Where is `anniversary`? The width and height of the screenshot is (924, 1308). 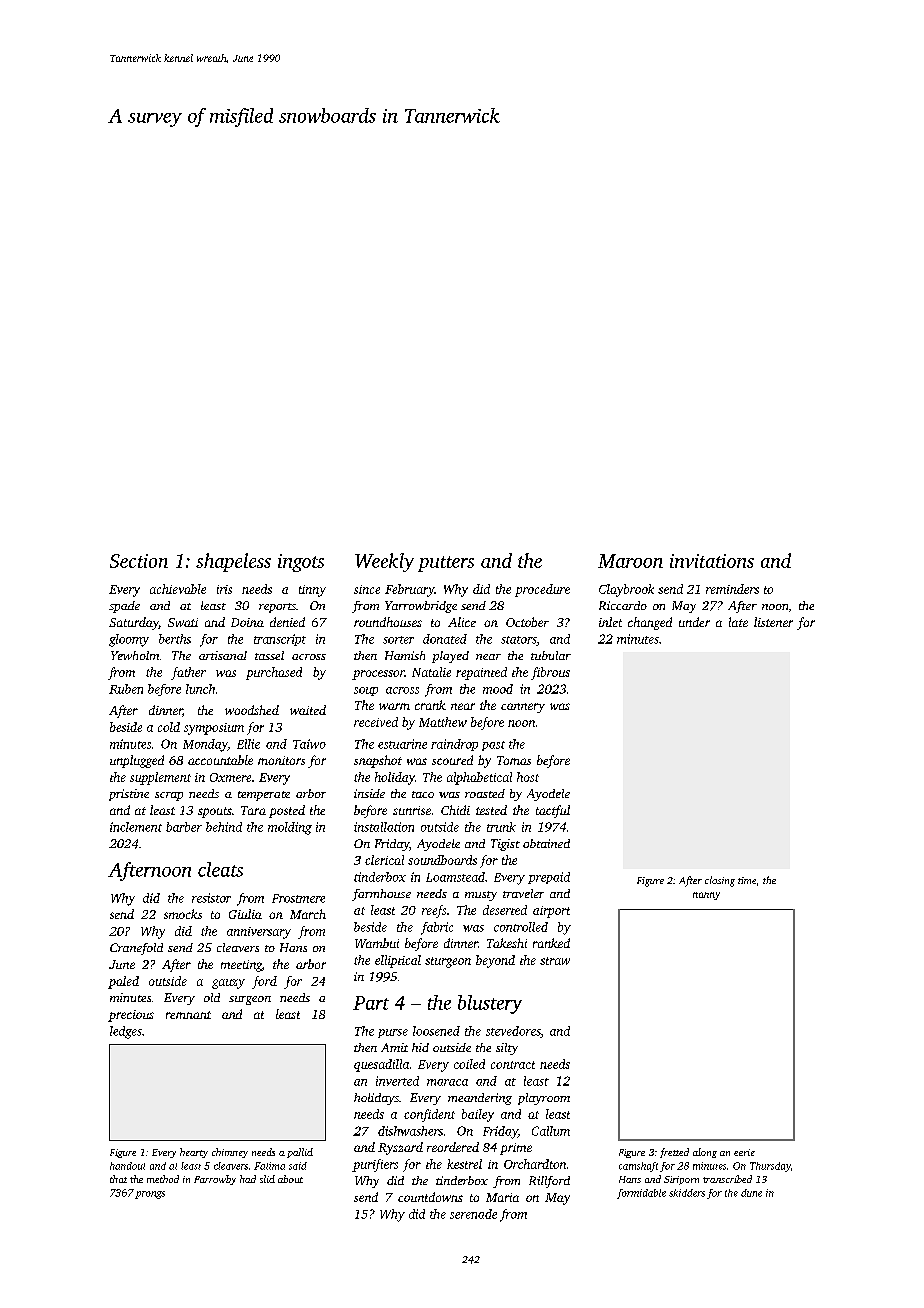 anniversary is located at coordinates (259, 933).
